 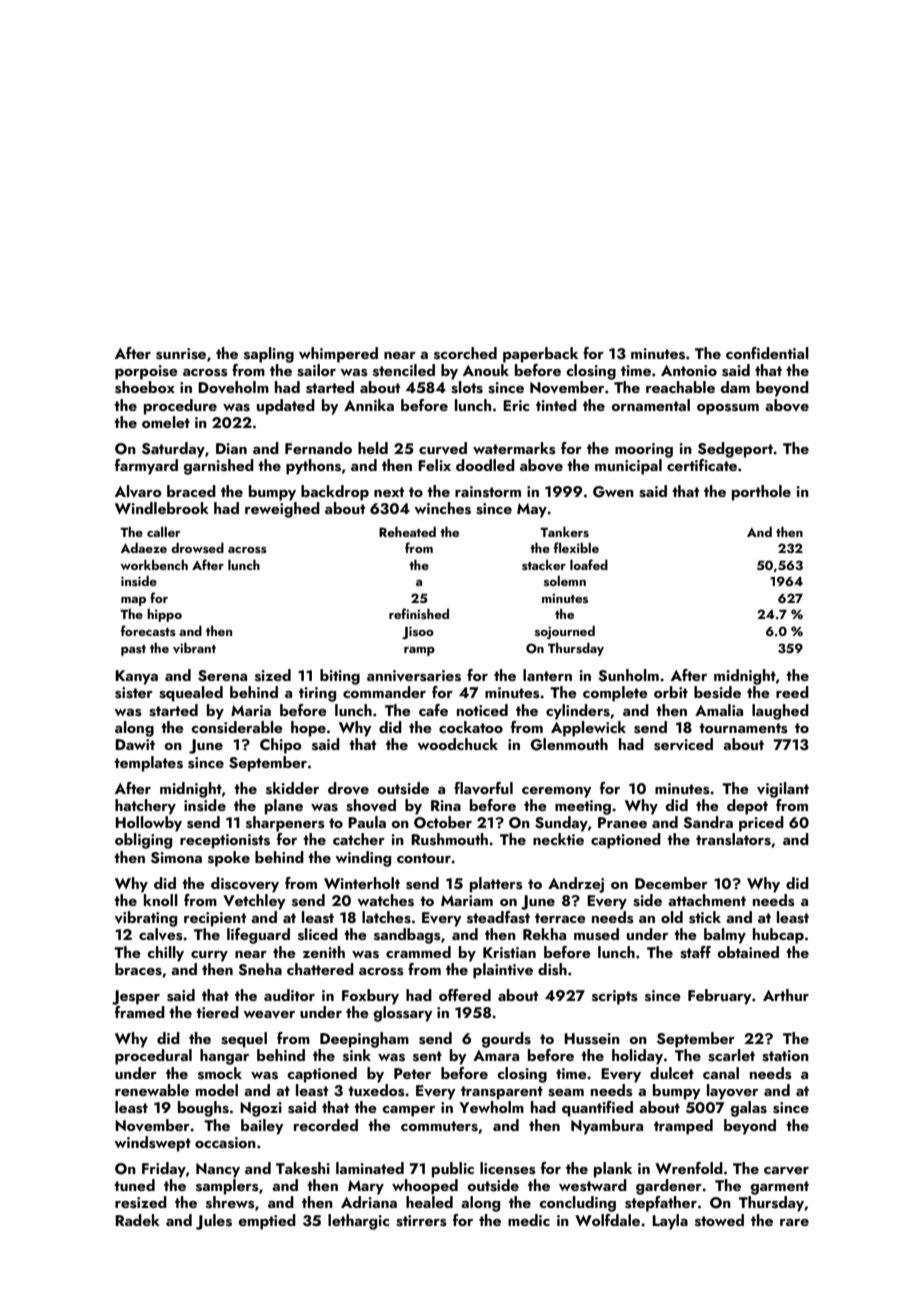 I want to click on priced, so click(x=761, y=824).
